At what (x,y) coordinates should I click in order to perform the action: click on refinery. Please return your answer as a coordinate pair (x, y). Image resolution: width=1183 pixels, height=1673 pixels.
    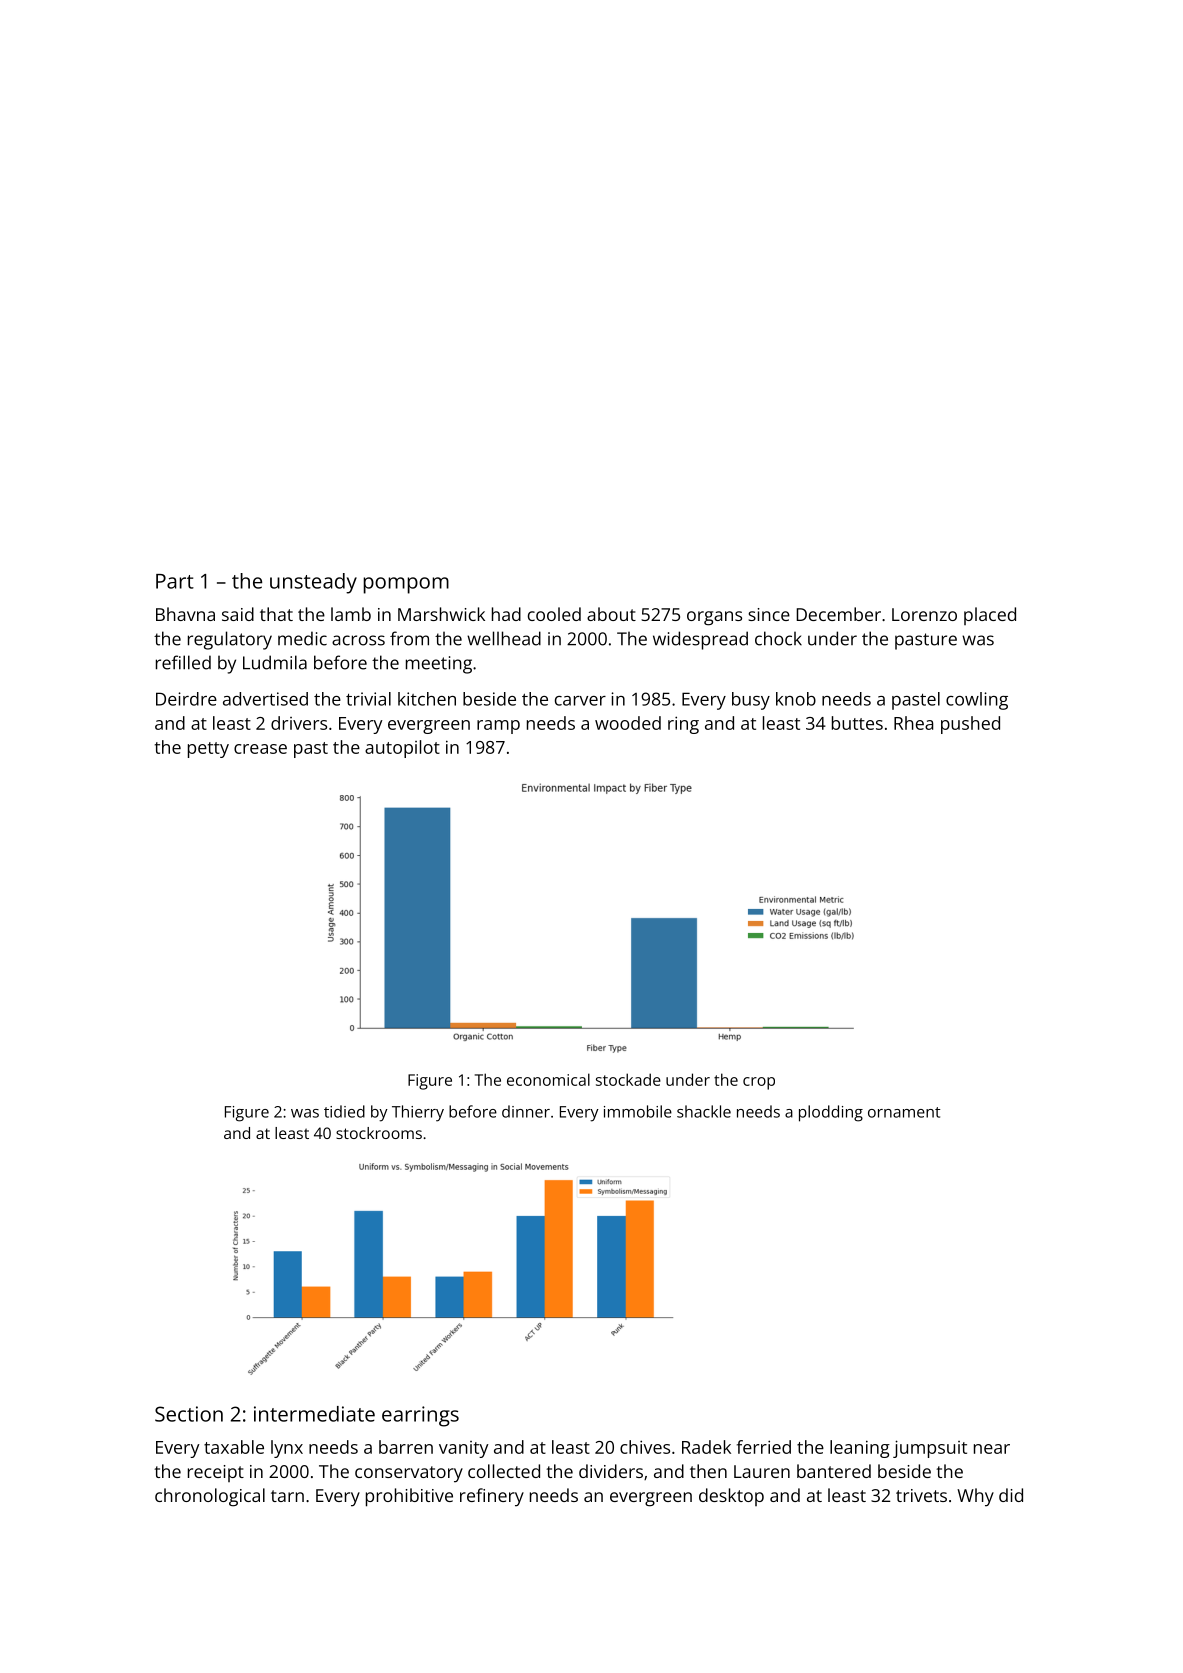
    Looking at the image, I should click on (492, 1497).
